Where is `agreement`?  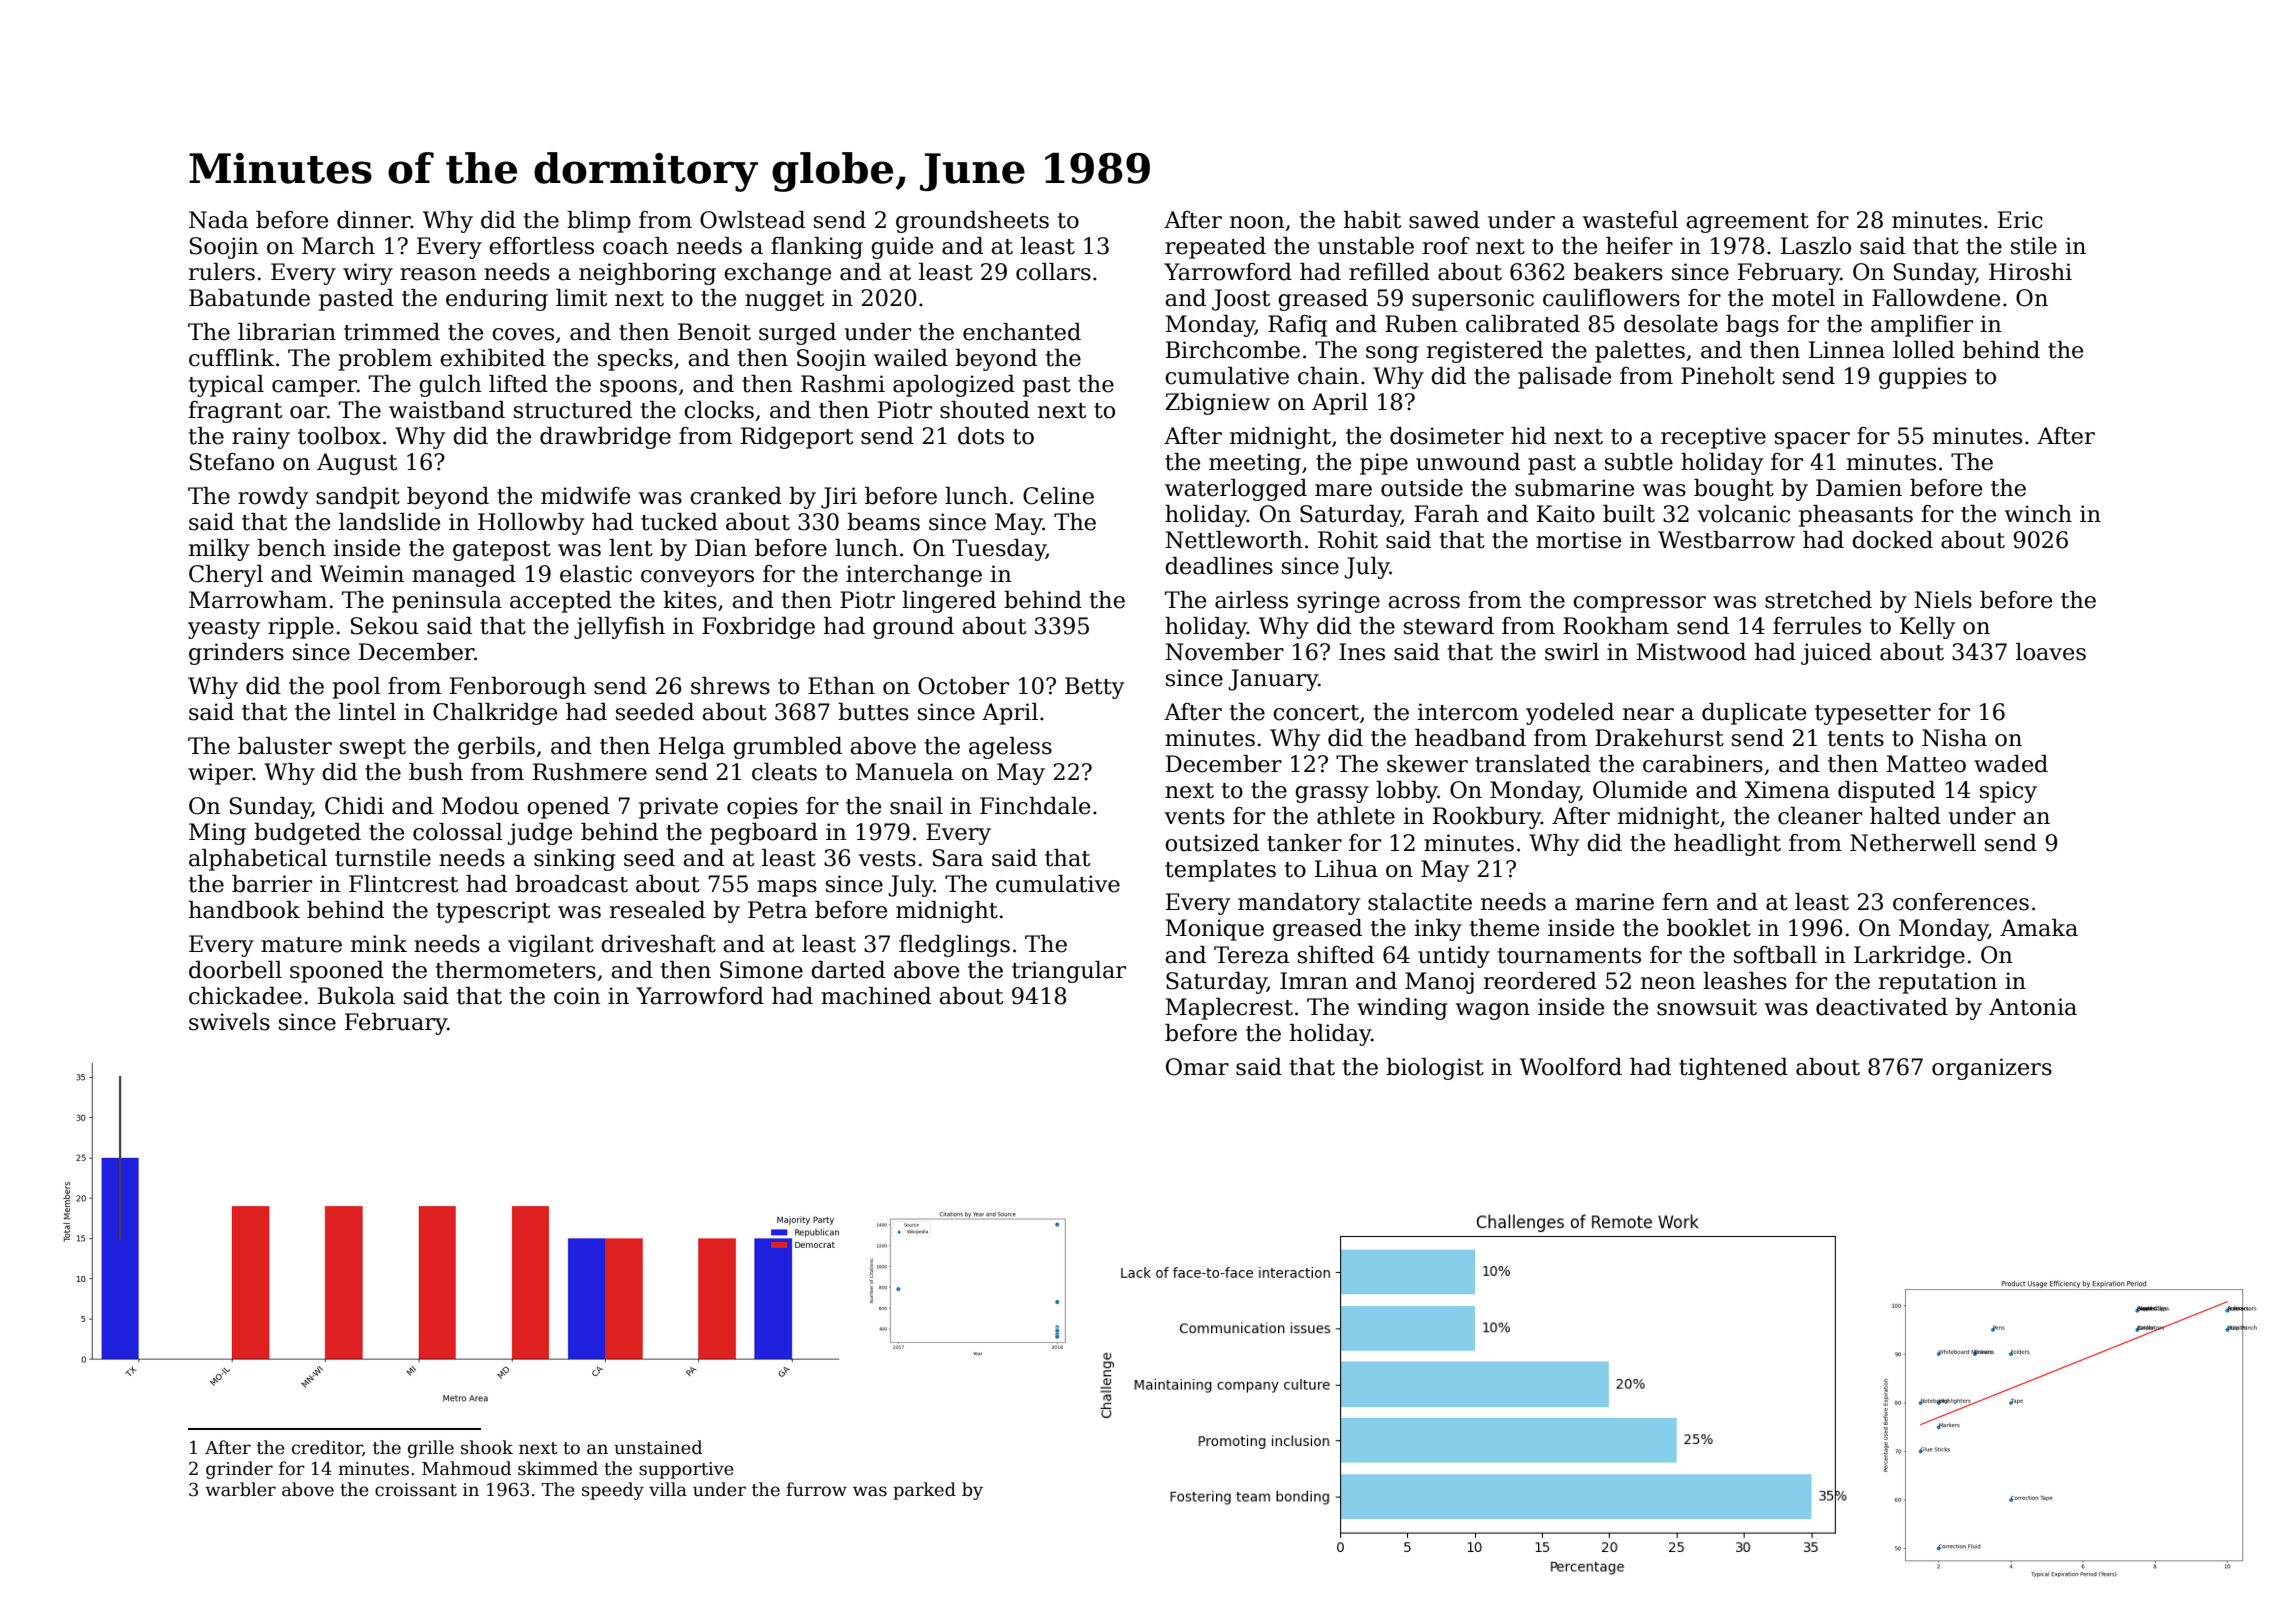 agreement is located at coordinates (1747, 223).
